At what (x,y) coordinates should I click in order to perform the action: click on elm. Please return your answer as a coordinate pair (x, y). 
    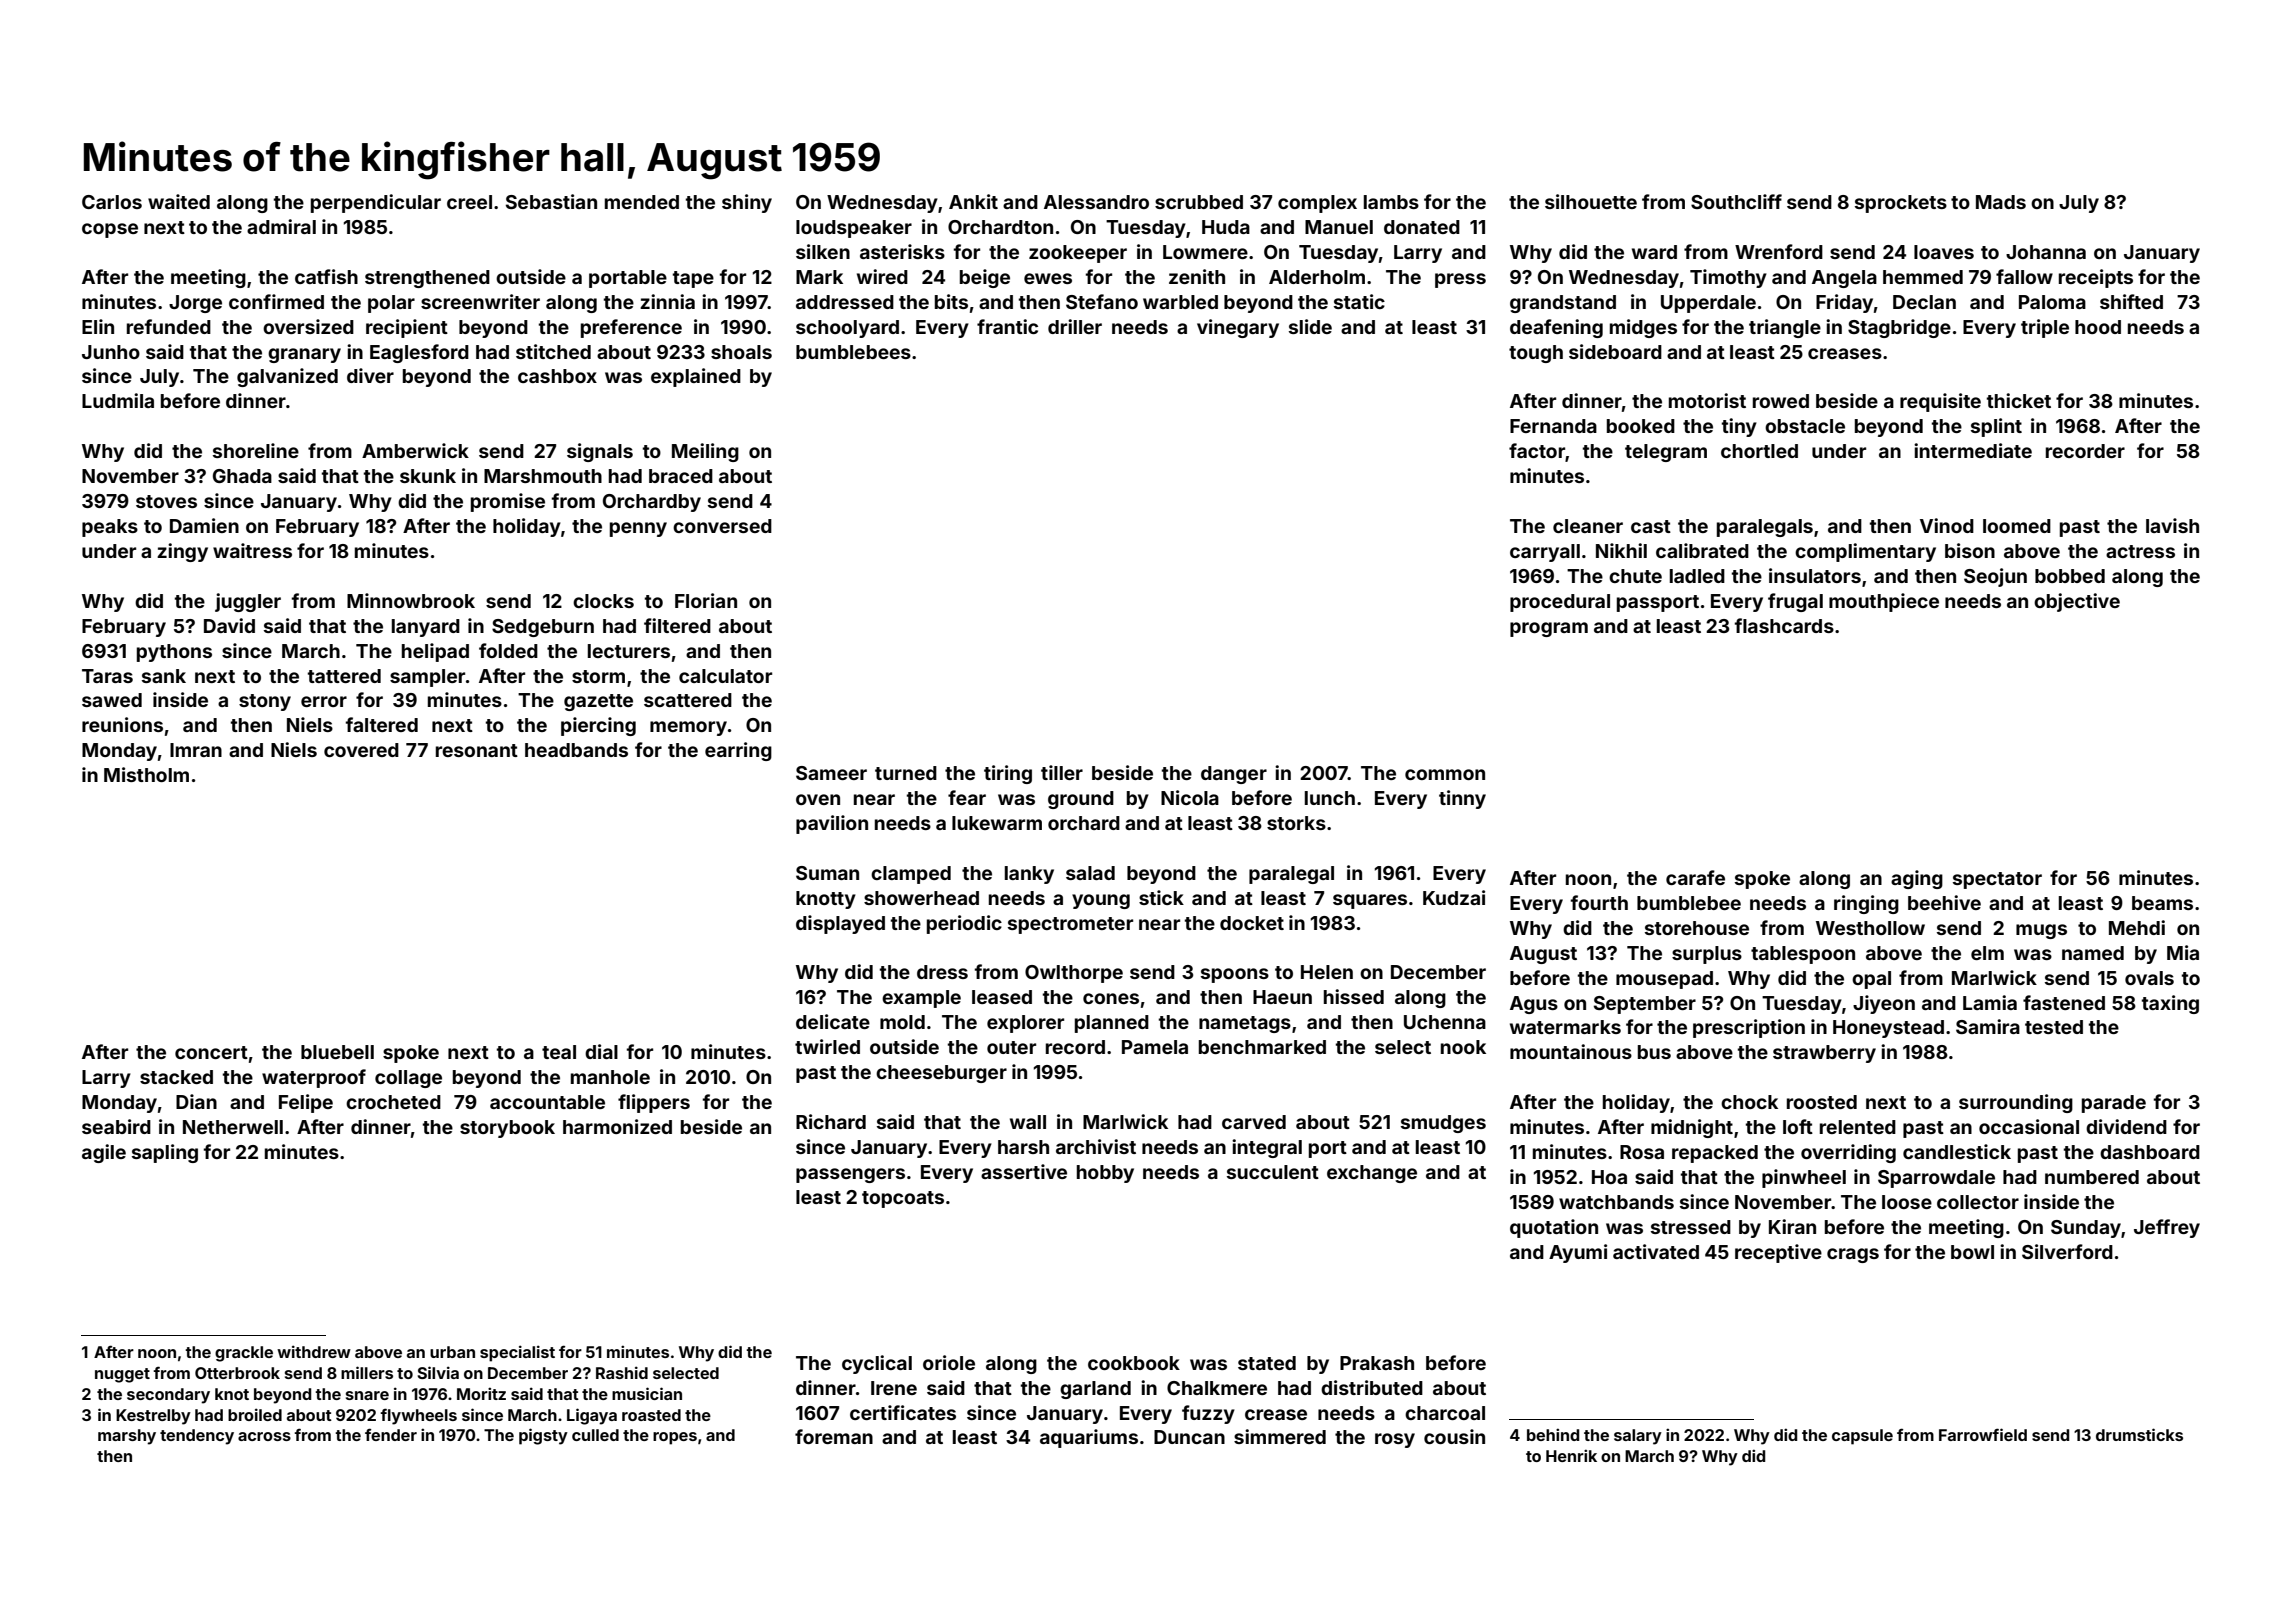
    Looking at the image, I should click on (1987, 953).
